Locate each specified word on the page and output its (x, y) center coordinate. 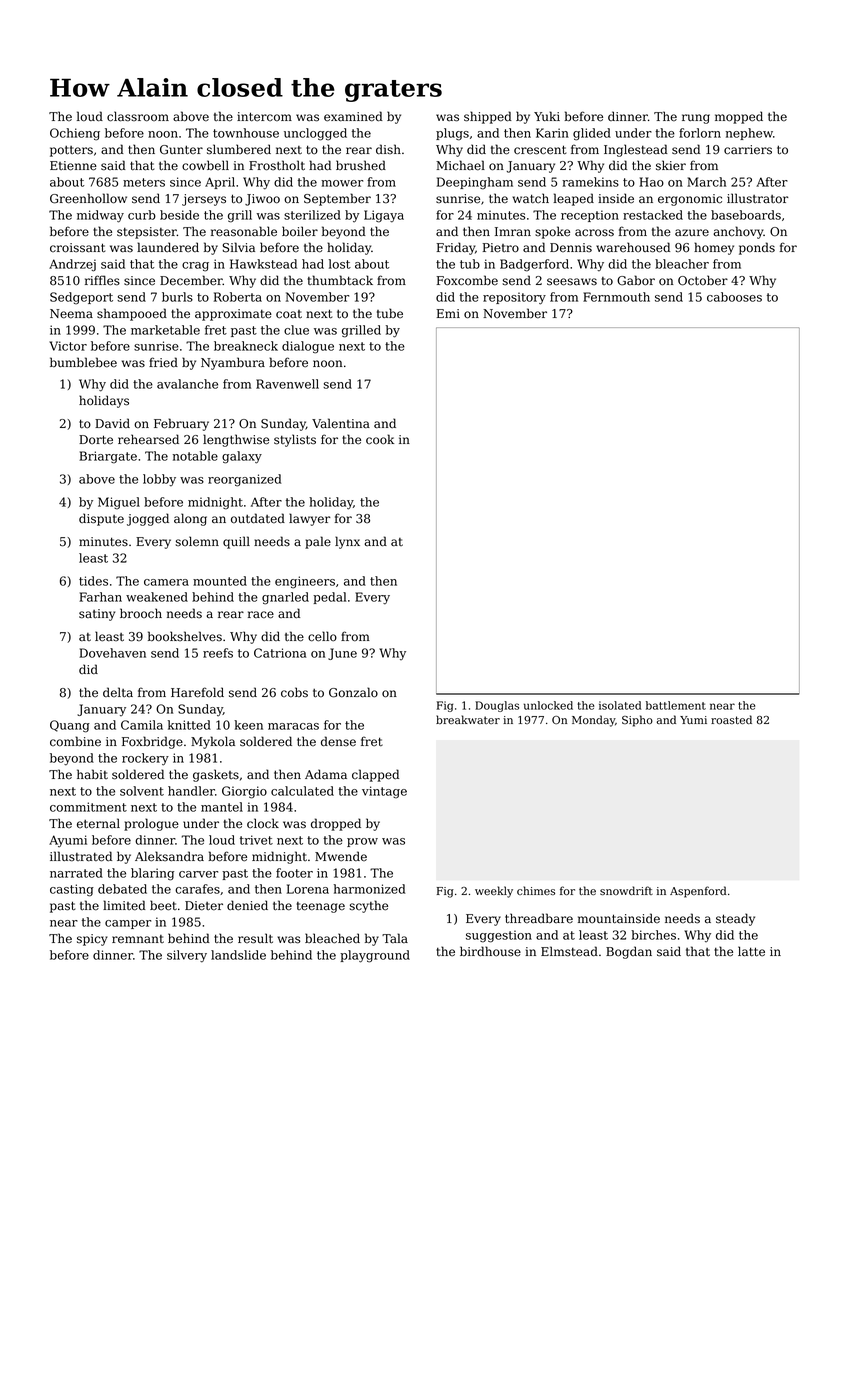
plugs (452, 134)
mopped (739, 117)
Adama (326, 774)
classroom (138, 116)
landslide (238, 955)
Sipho (637, 721)
